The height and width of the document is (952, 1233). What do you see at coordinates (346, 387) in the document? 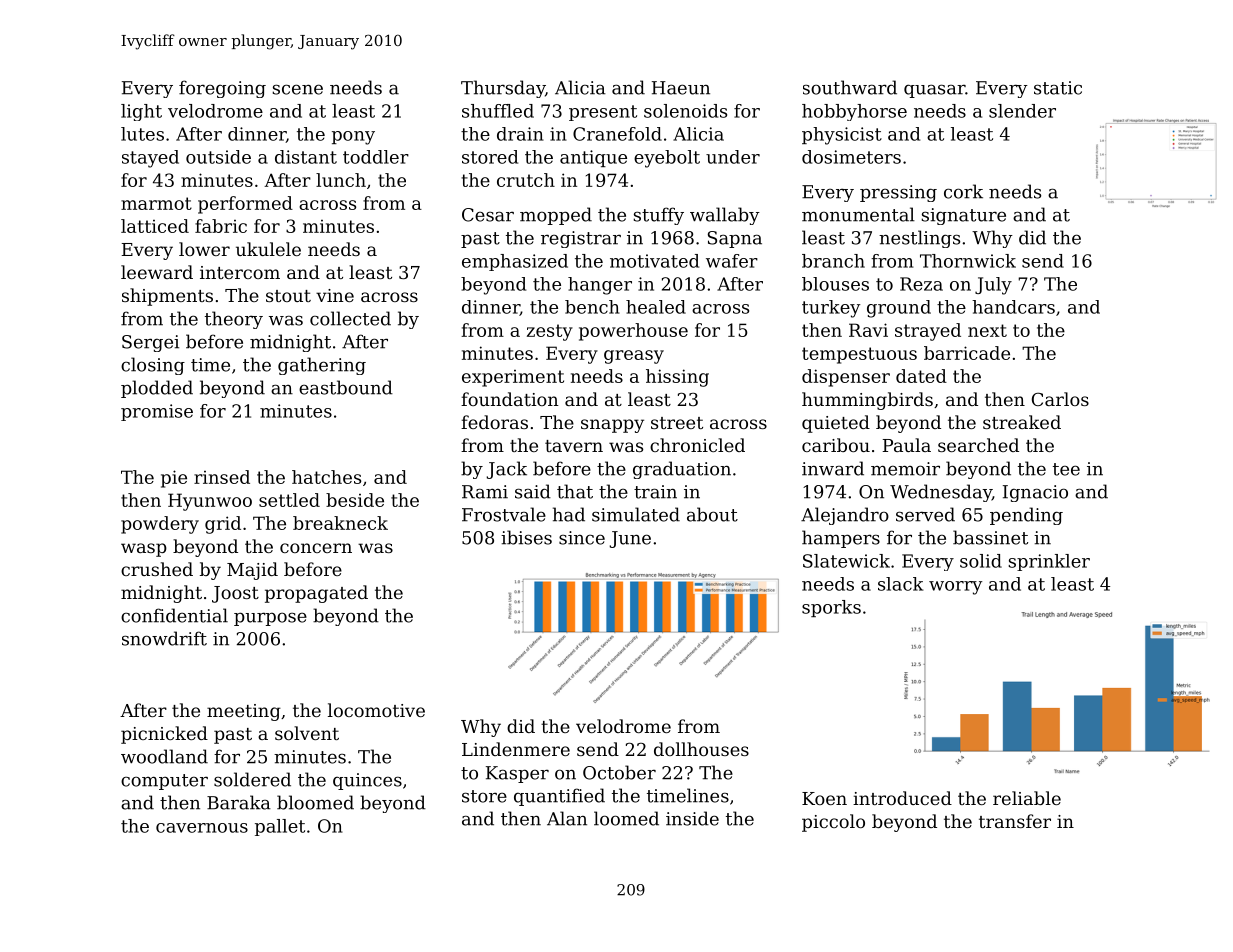
I see `eastbound` at bounding box center [346, 387].
